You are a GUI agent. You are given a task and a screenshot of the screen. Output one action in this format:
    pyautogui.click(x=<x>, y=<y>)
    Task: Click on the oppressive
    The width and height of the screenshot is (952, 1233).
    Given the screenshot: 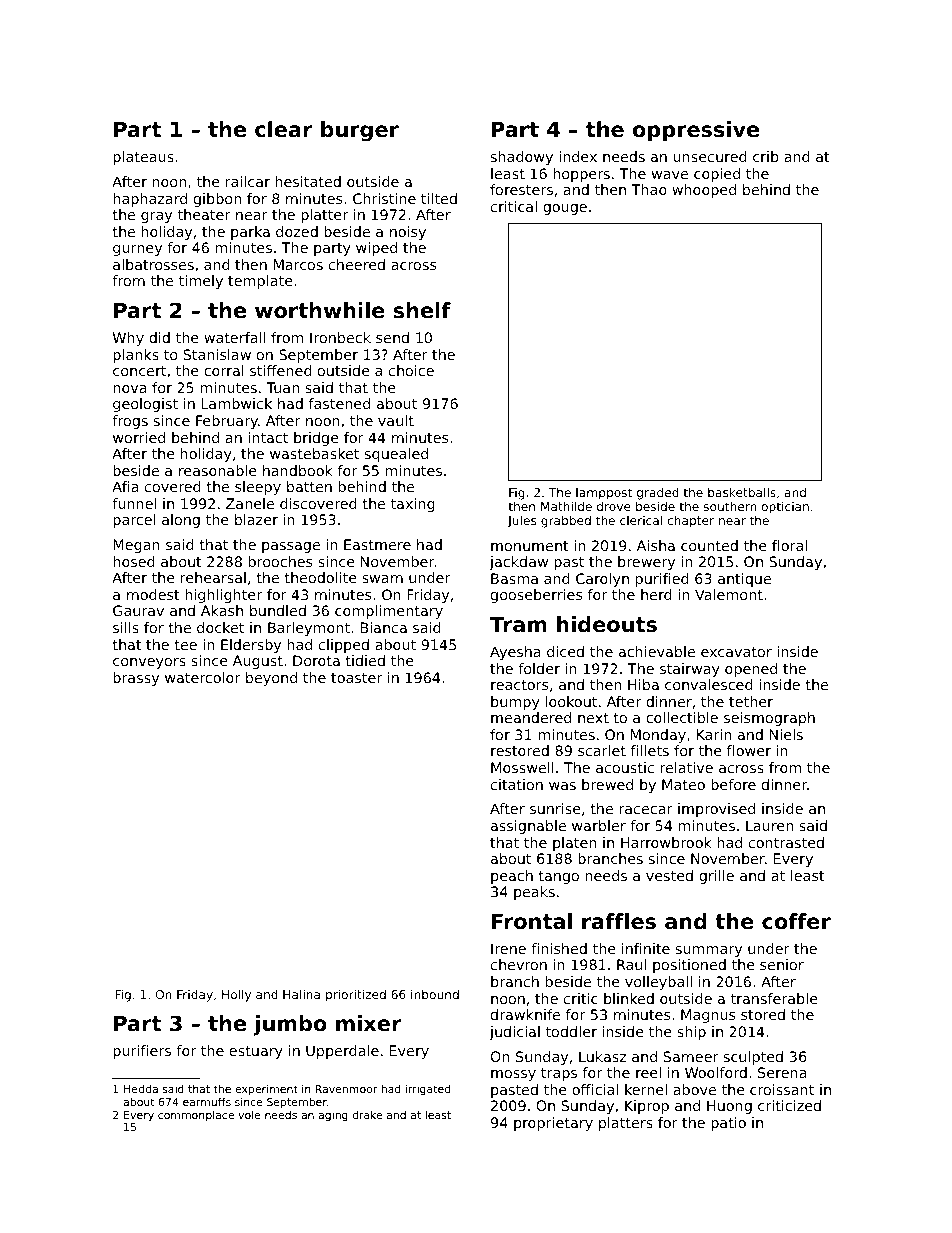 What is the action you would take?
    pyautogui.click(x=696, y=131)
